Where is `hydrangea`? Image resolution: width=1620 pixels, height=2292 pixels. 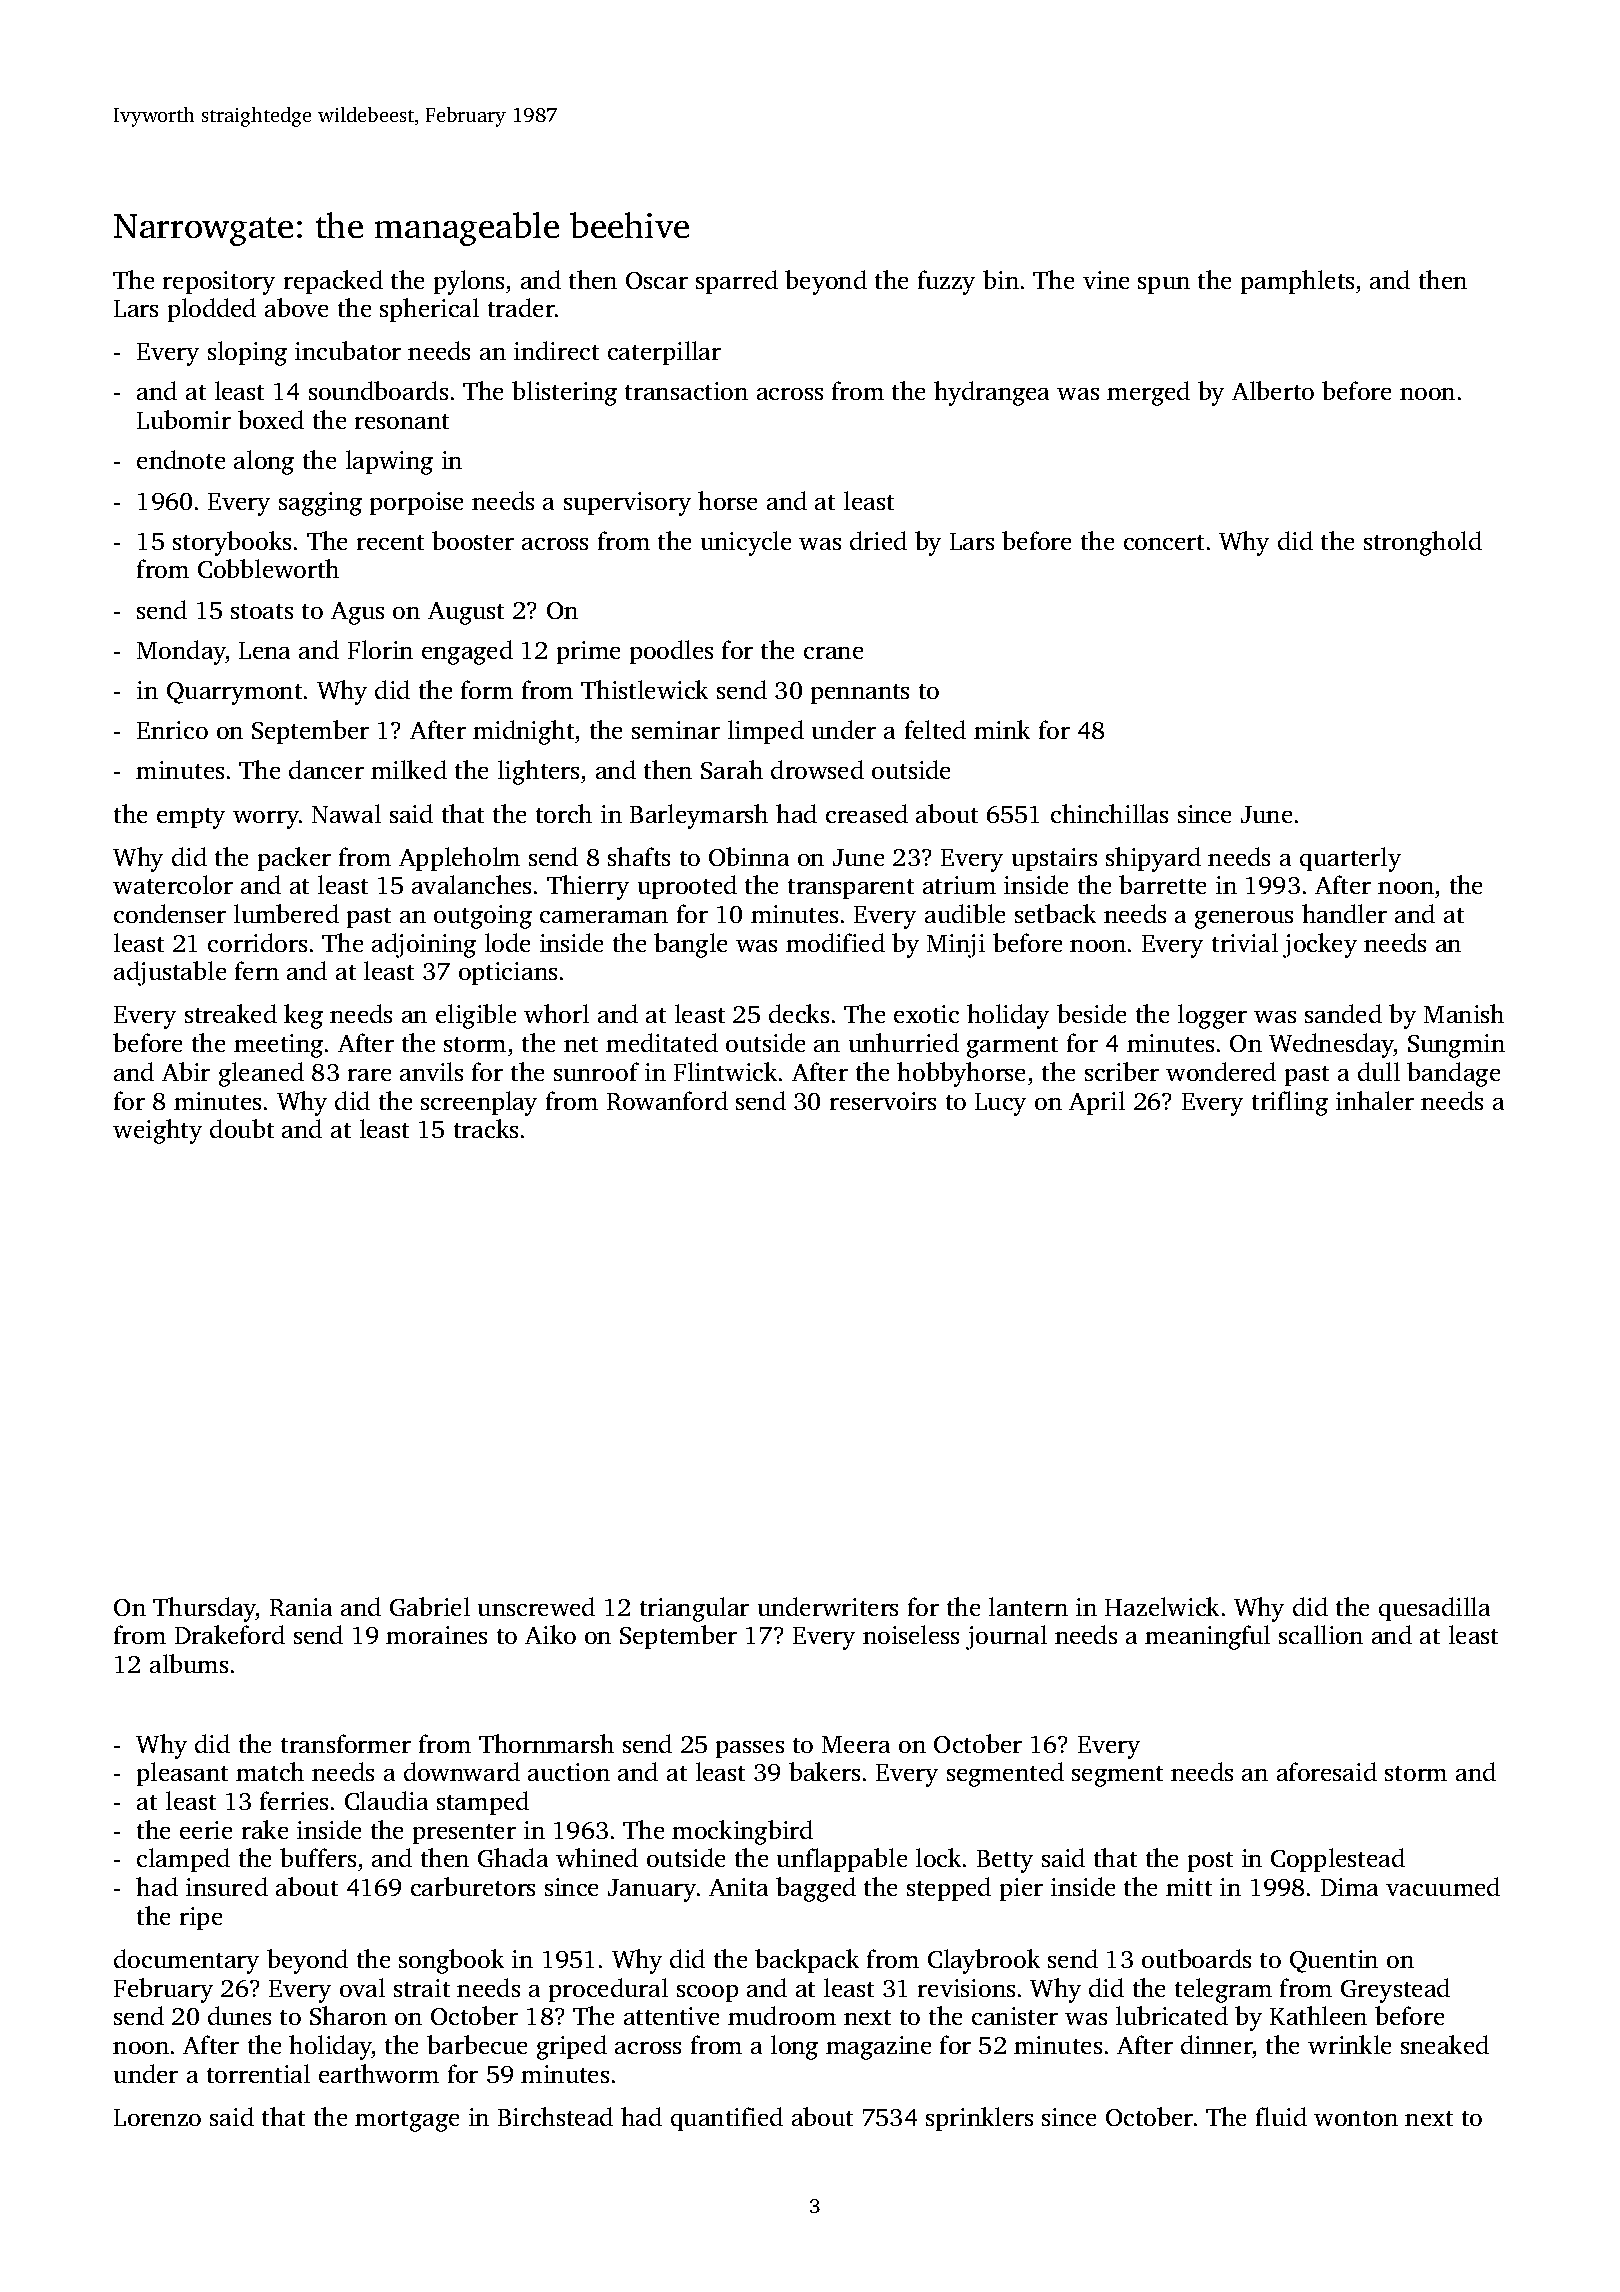
hydrangea is located at coordinates (991, 393).
